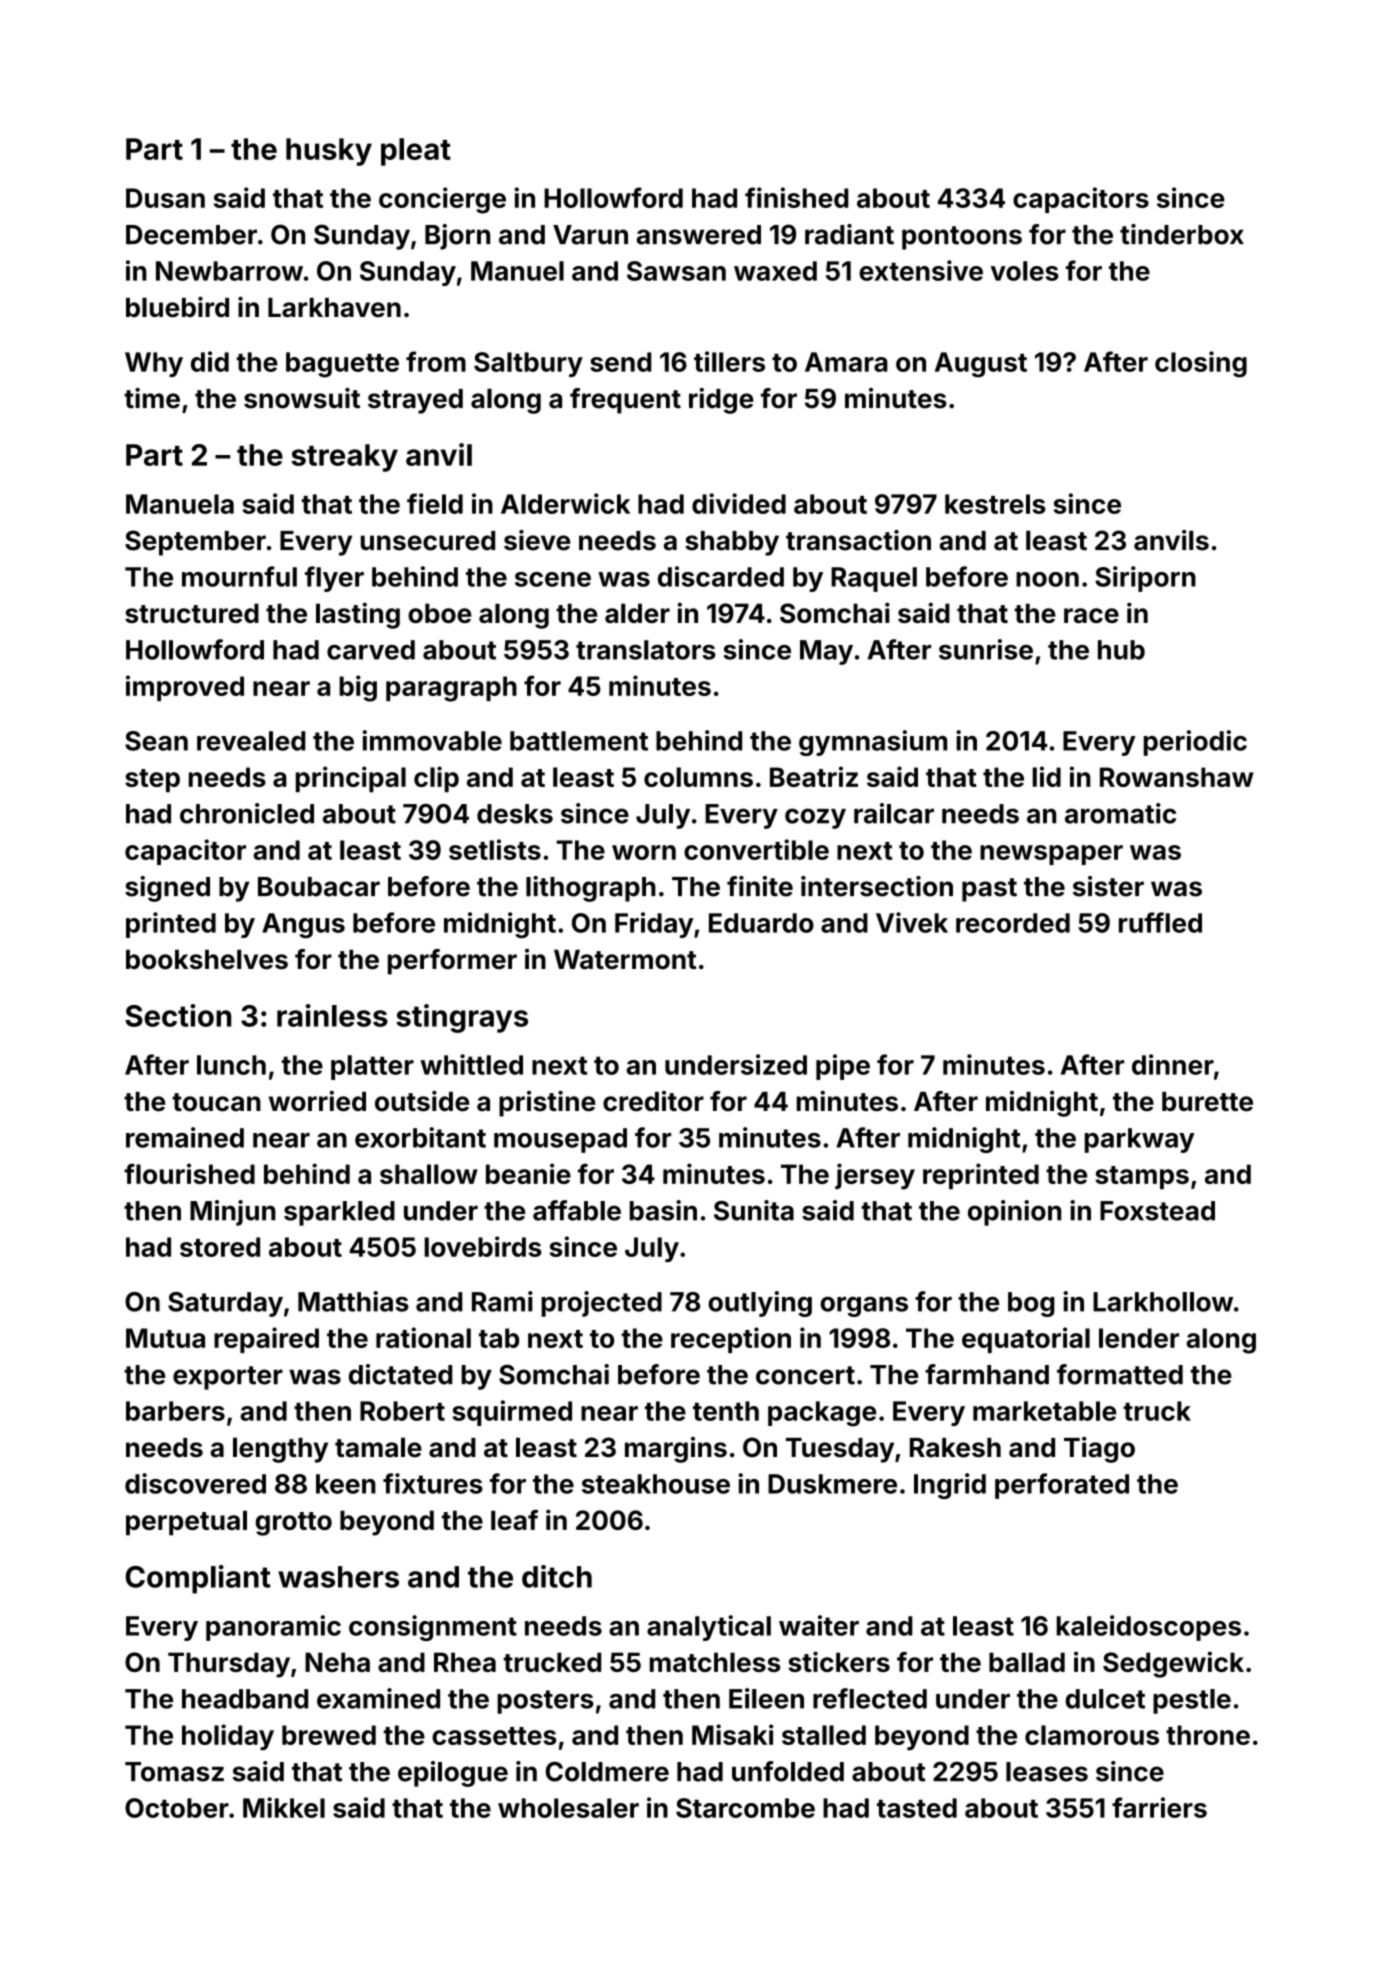 The height and width of the screenshot is (1969, 1386). What do you see at coordinates (917, 1808) in the screenshot?
I see `tasted` at bounding box center [917, 1808].
